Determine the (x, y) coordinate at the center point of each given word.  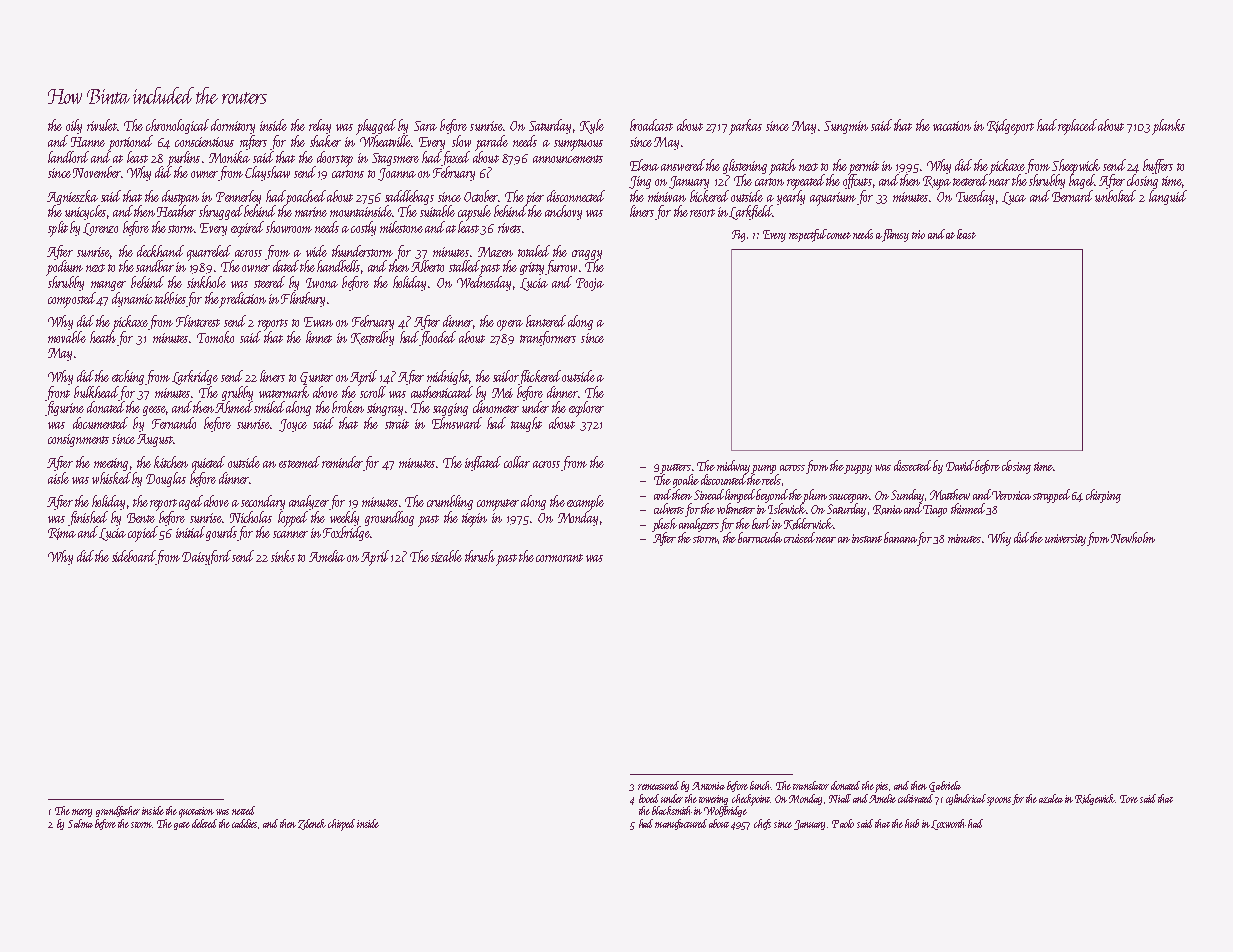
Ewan (318, 322)
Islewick (786, 508)
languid (1168, 197)
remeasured (658, 785)
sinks (283, 556)
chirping (1103, 496)
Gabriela (945, 786)
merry (82, 813)
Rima (62, 534)
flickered (540, 377)
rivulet (102, 125)
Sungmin (846, 127)
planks (1168, 127)
